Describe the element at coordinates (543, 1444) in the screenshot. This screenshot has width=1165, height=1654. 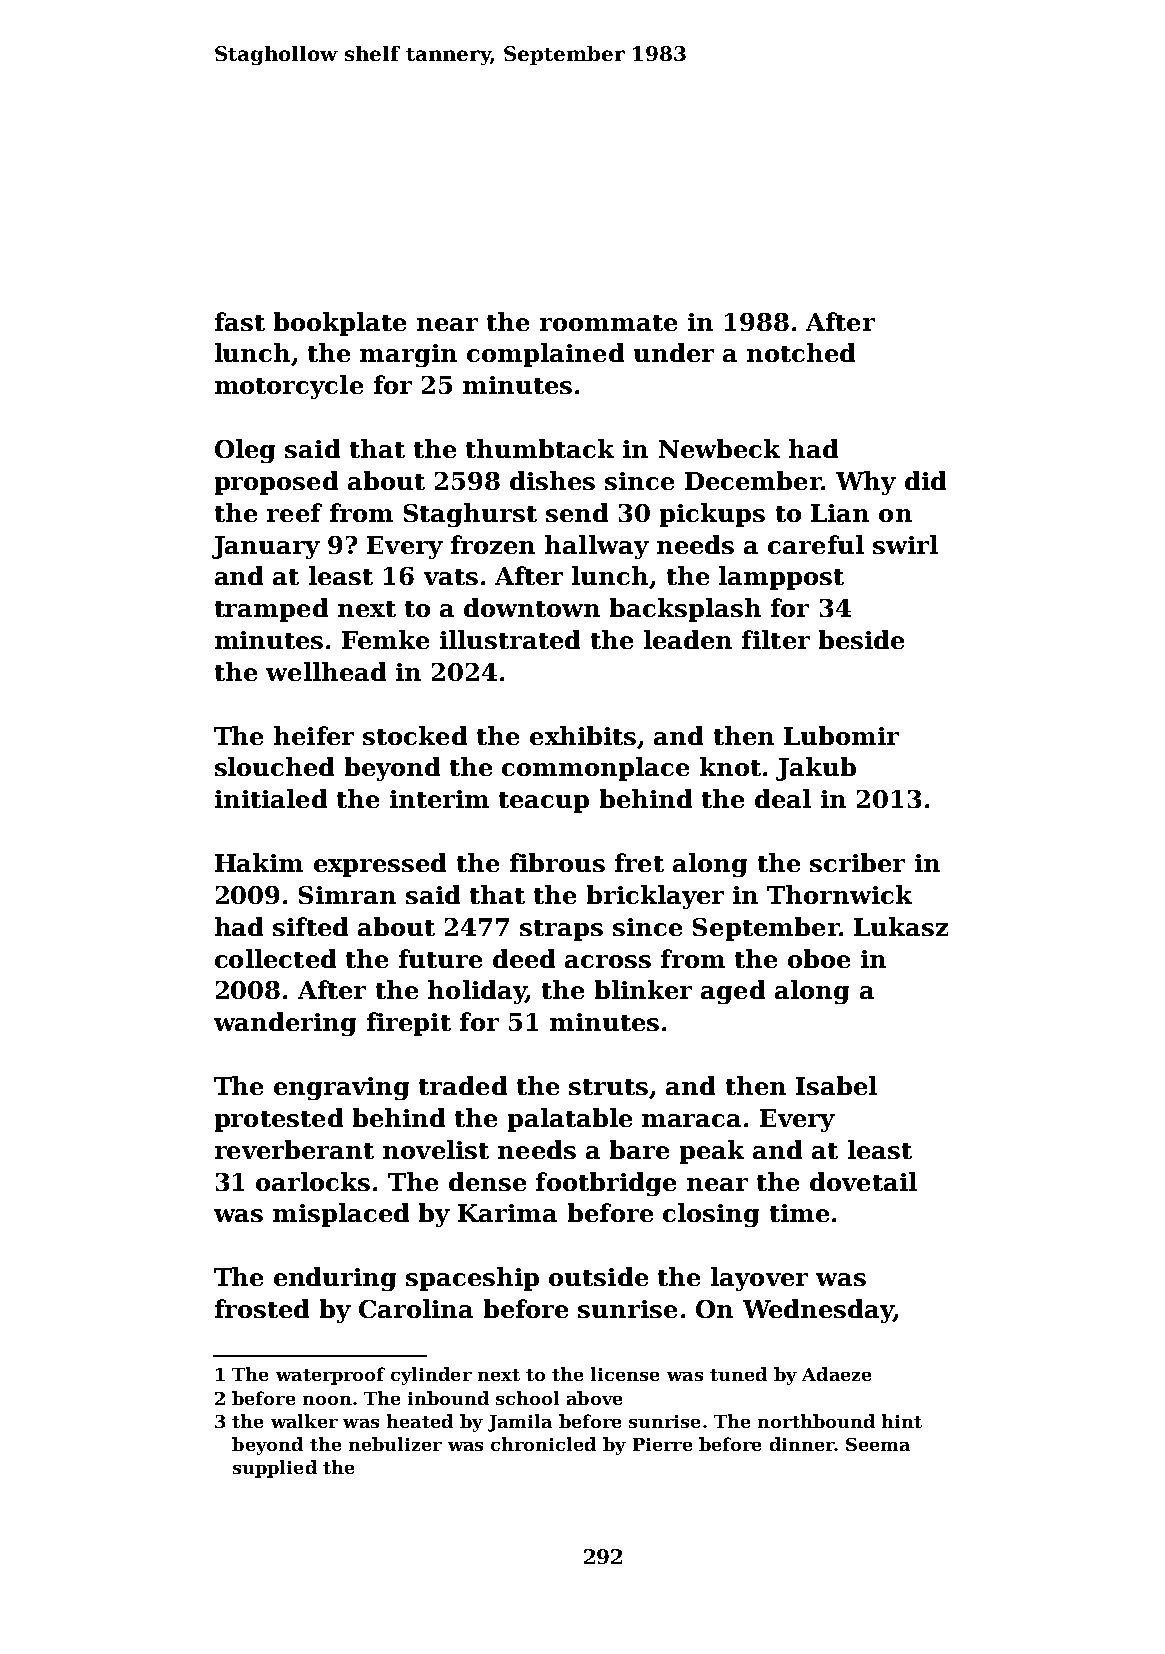
I see `chronicled` at that location.
